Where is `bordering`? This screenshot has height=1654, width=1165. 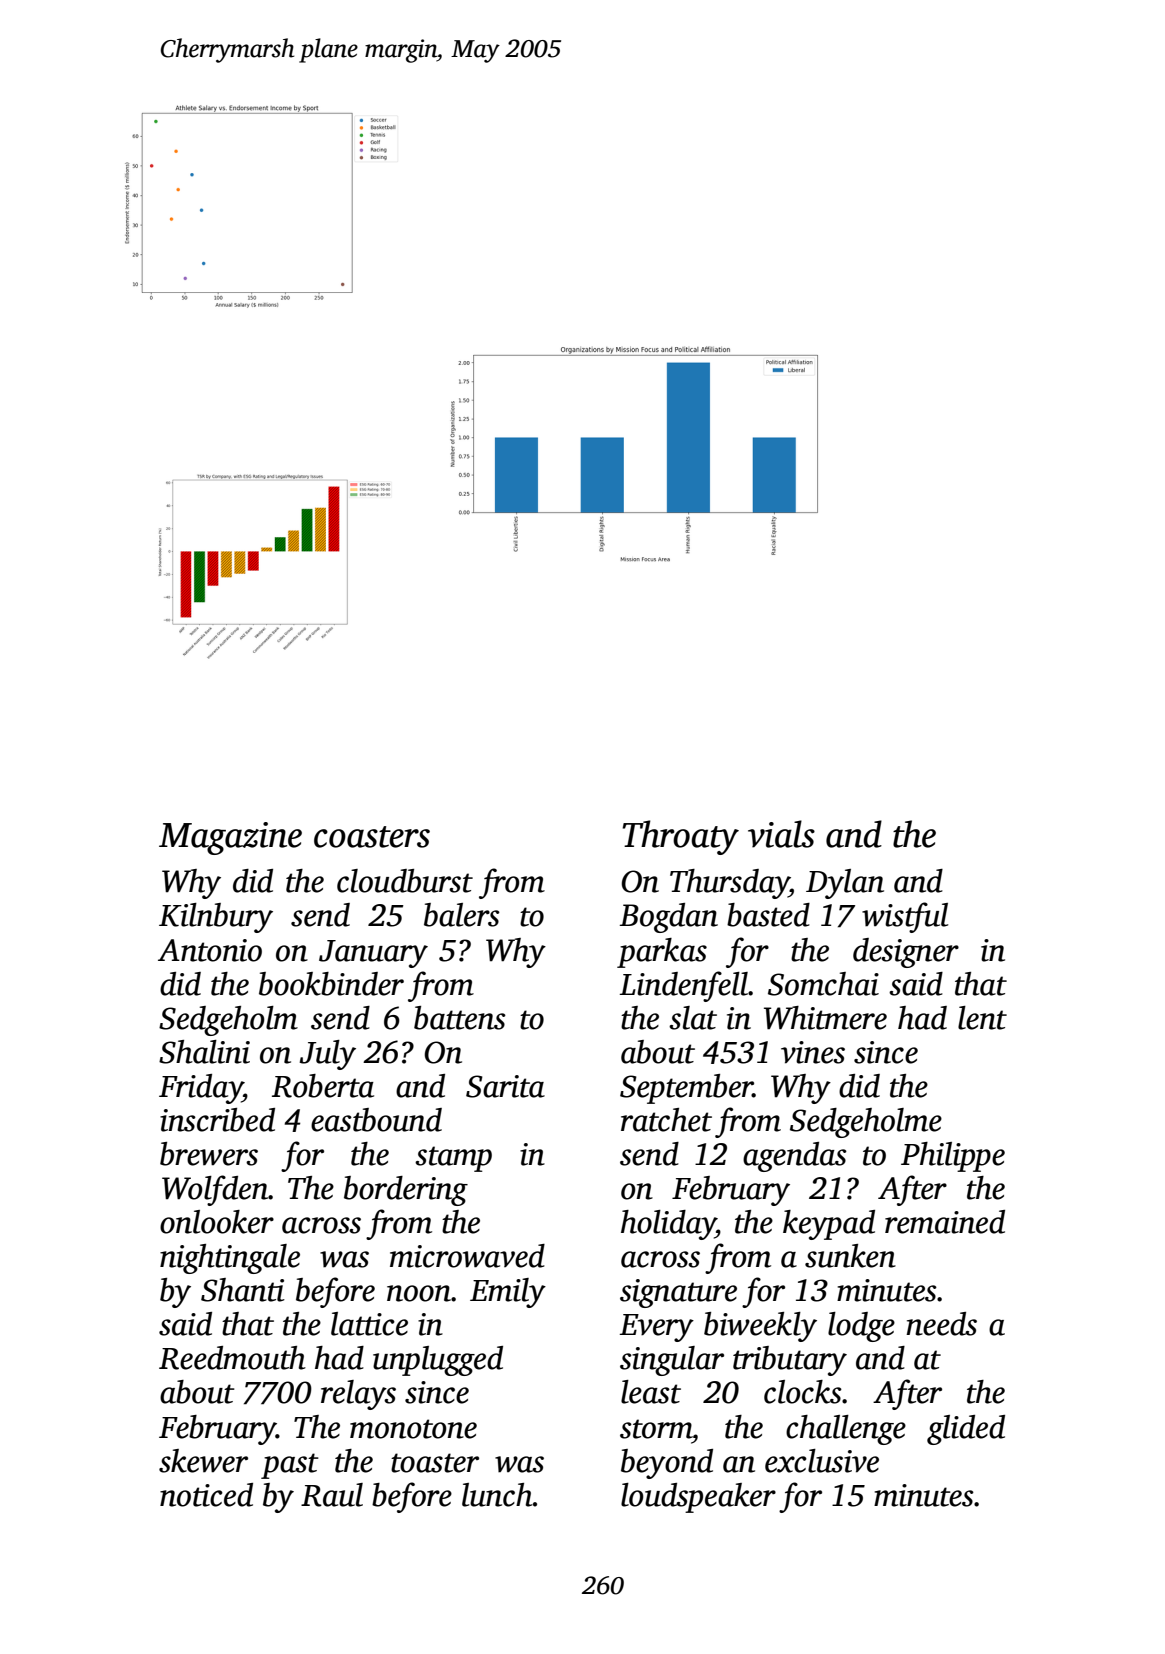 bordering is located at coordinates (406, 1191).
